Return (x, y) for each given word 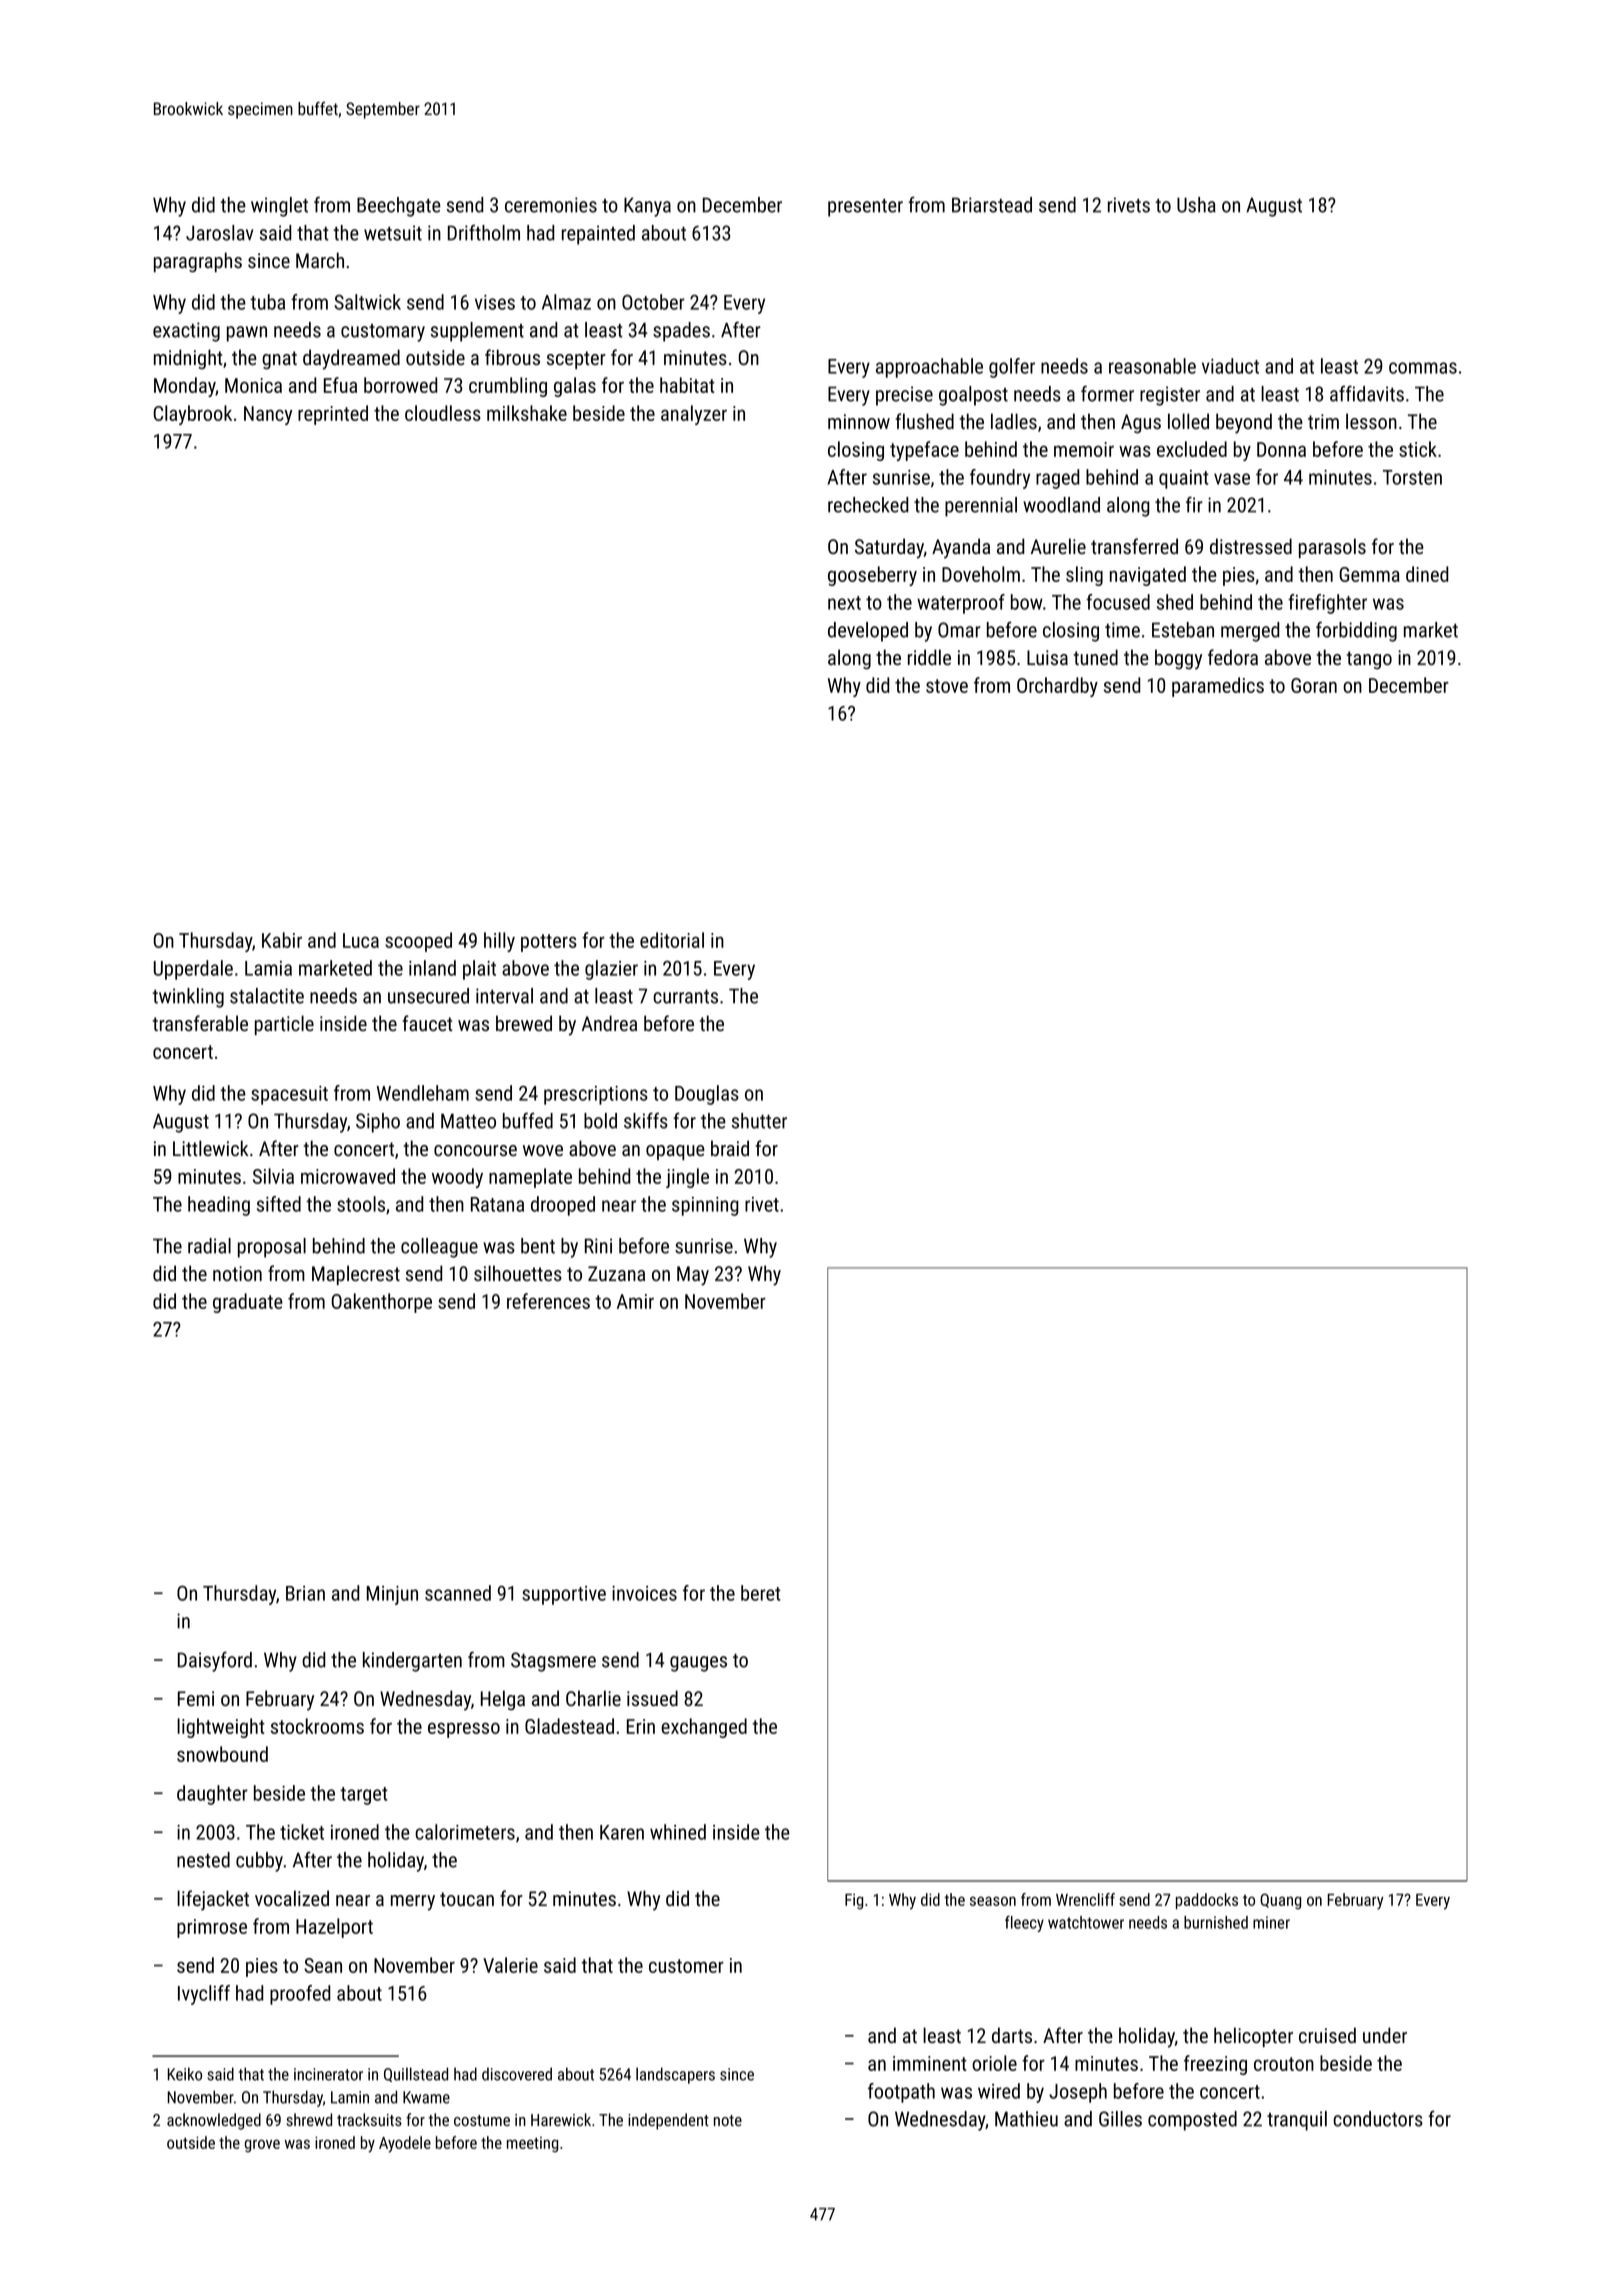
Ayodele (405, 2144)
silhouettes (518, 1273)
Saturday (889, 548)
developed (868, 632)
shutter (759, 1121)
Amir (635, 1301)
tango (1369, 660)
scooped (418, 942)
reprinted (333, 415)
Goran (1314, 685)
